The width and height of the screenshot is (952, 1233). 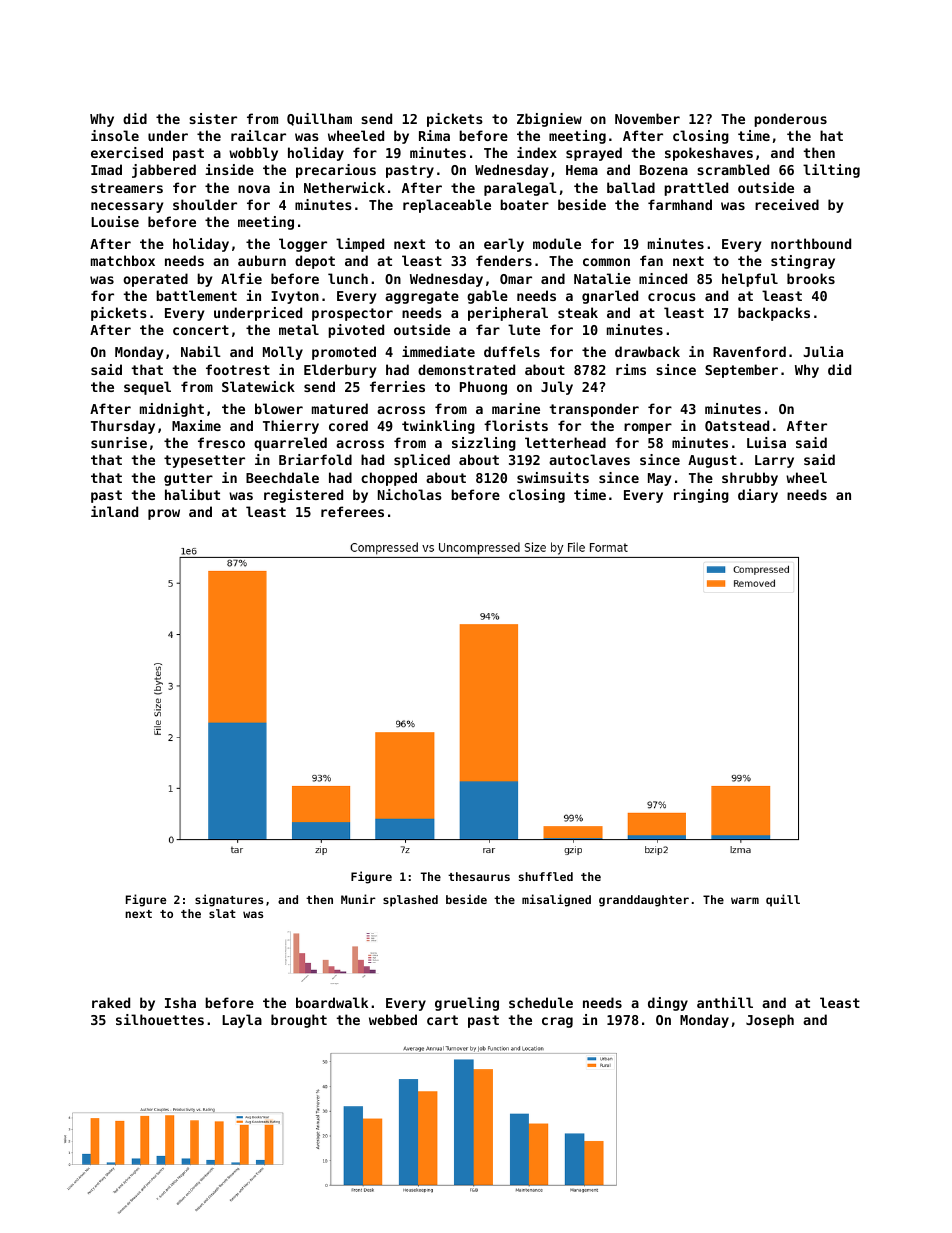 What do you see at coordinates (770, 1021) in the screenshot?
I see `Joseph` at bounding box center [770, 1021].
